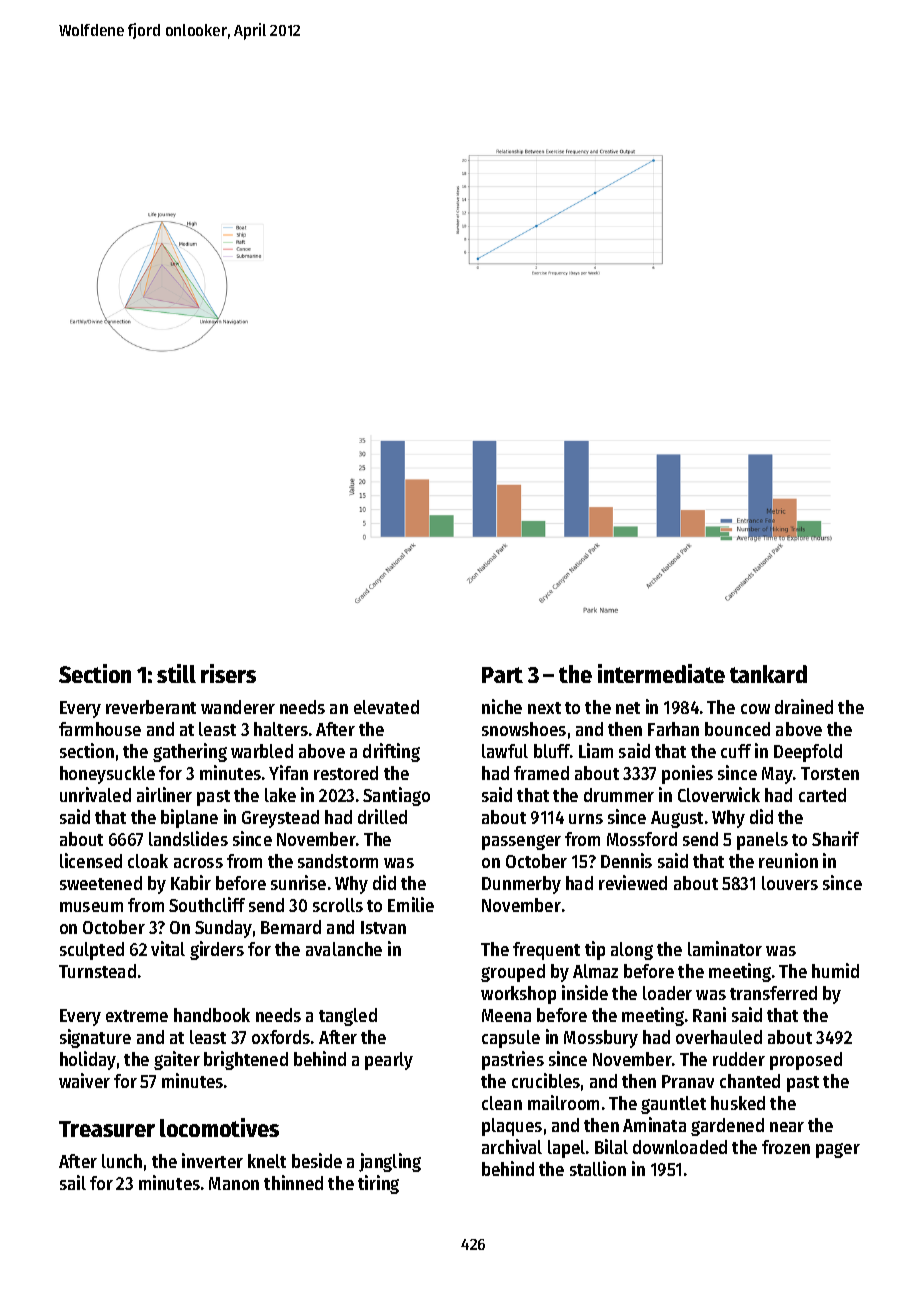 This image has height=1308, width=924. What do you see at coordinates (502, 1103) in the image?
I see `clean` at bounding box center [502, 1103].
